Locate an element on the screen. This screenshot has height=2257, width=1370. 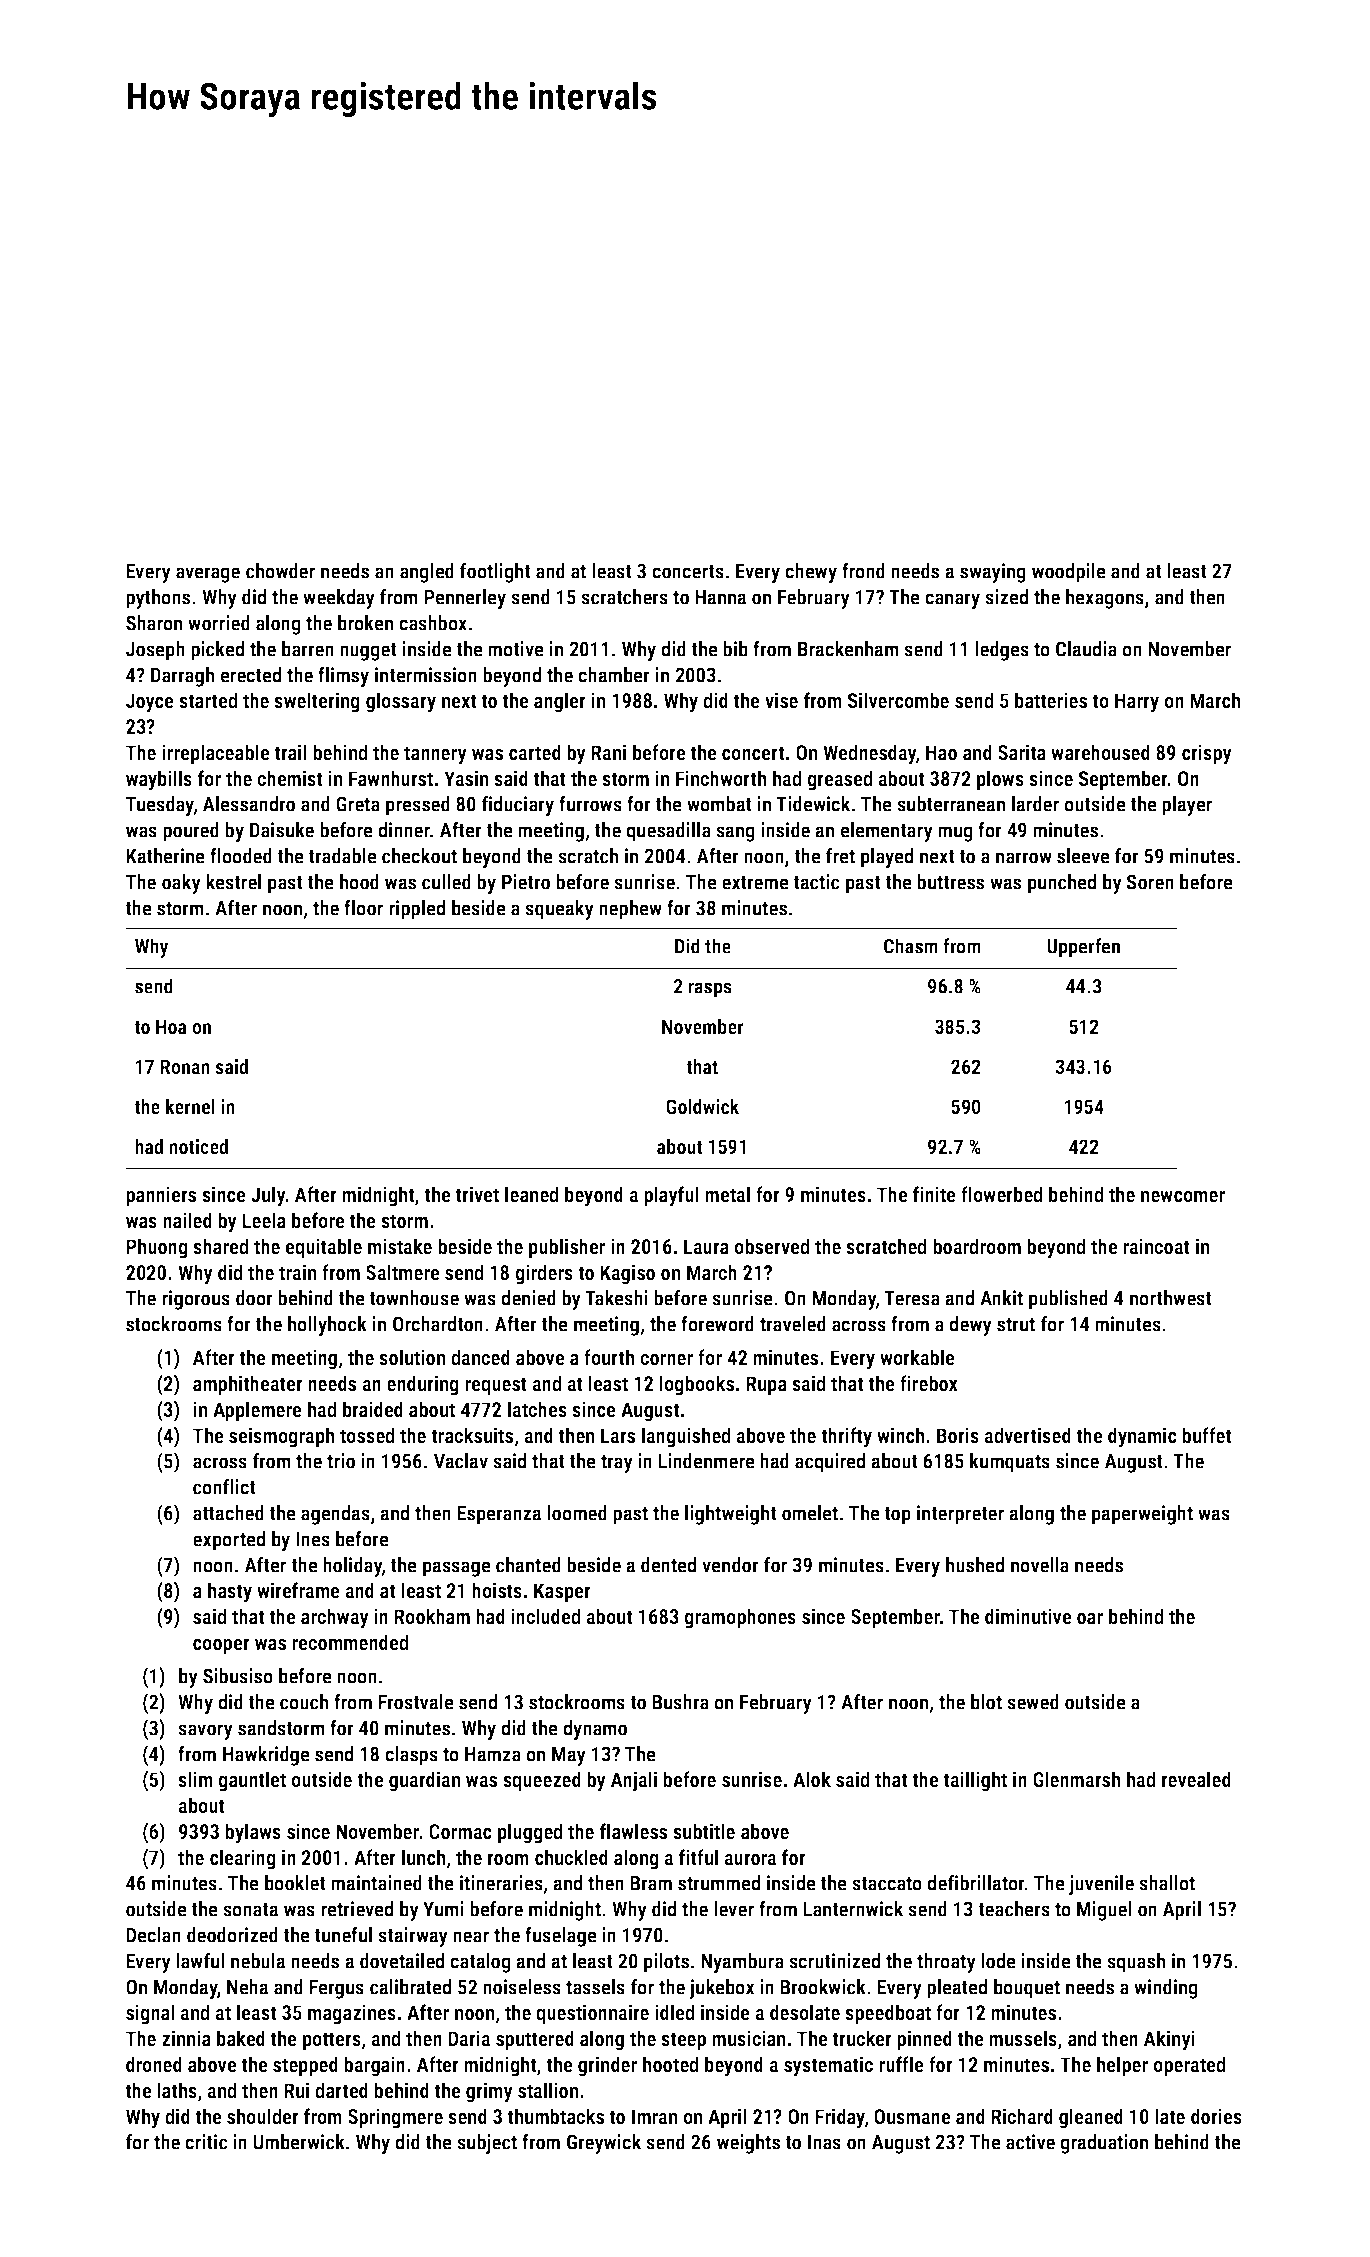
gramophones is located at coordinates (740, 1618).
